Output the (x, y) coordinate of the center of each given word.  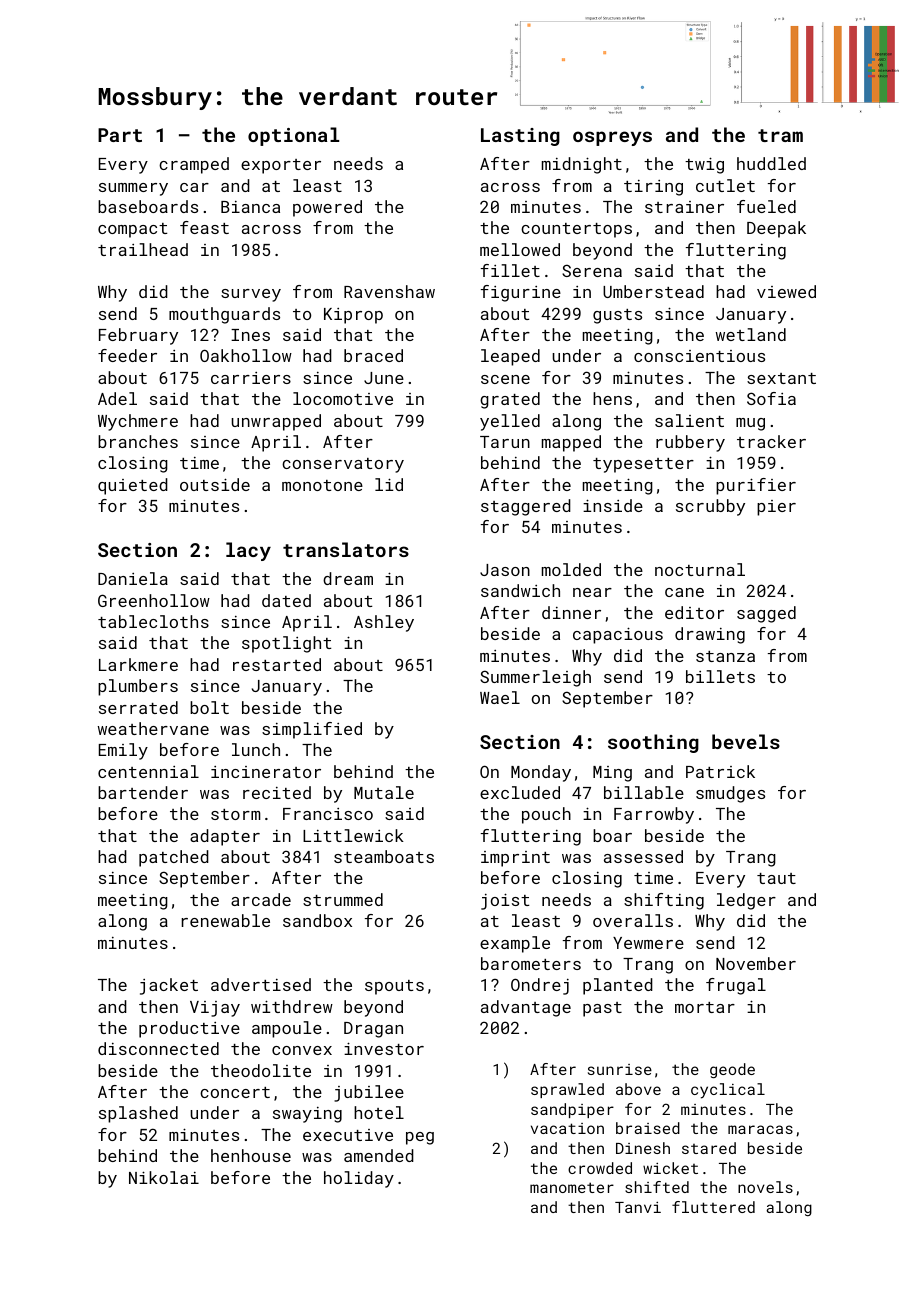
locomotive (343, 398)
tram (780, 135)
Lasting (520, 137)
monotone (322, 485)
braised (648, 1128)
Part (120, 135)
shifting (664, 901)
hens (612, 398)
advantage (526, 1008)
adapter (225, 837)
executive (348, 1135)
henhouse (251, 1155)
